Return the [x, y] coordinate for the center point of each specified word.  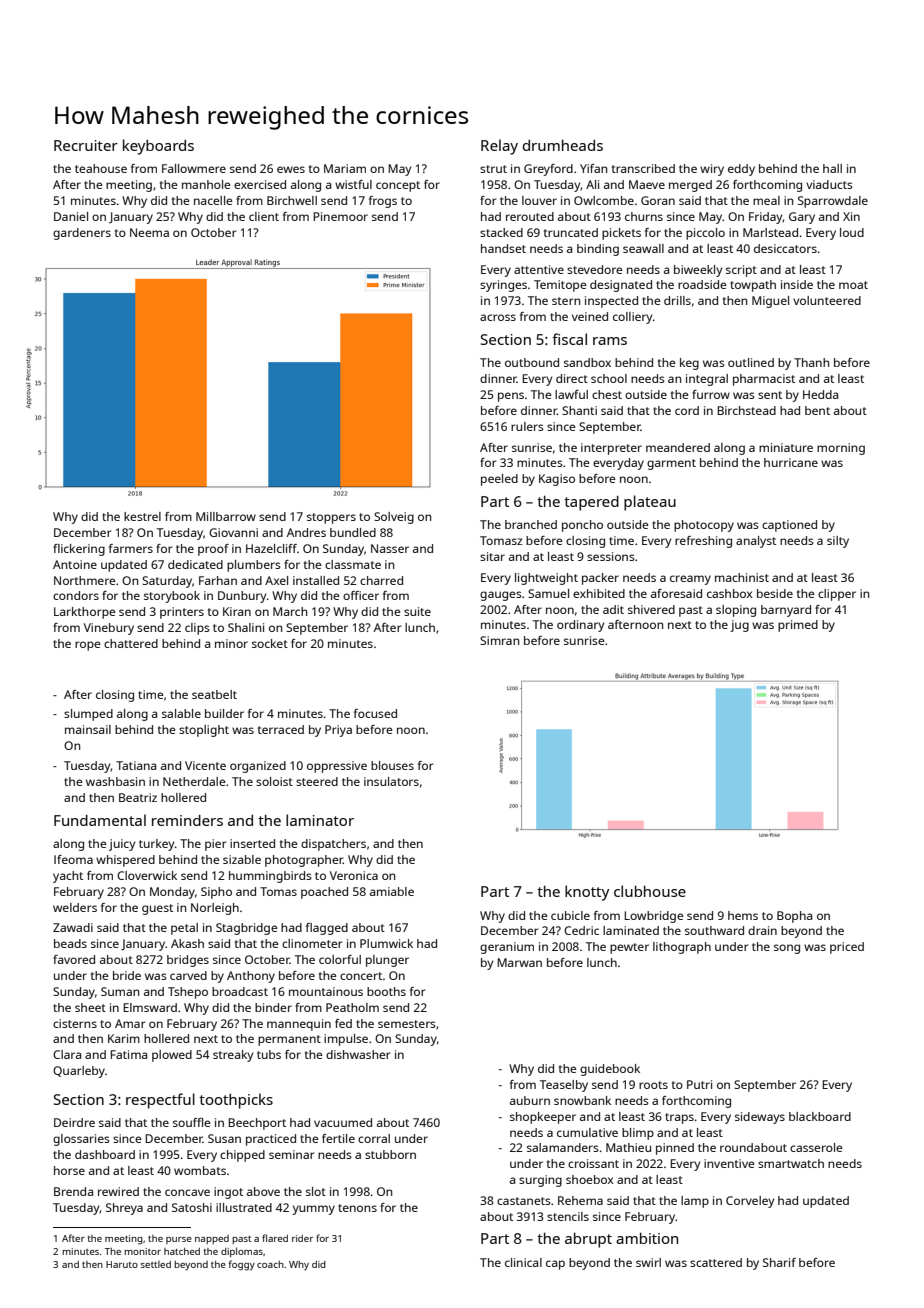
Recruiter [86, 145]
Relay [499, 147]
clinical [523, 1262]
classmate [353, 564]
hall [832, 168]
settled [156, 1264]
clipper [837, 595]
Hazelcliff [271, 548]
